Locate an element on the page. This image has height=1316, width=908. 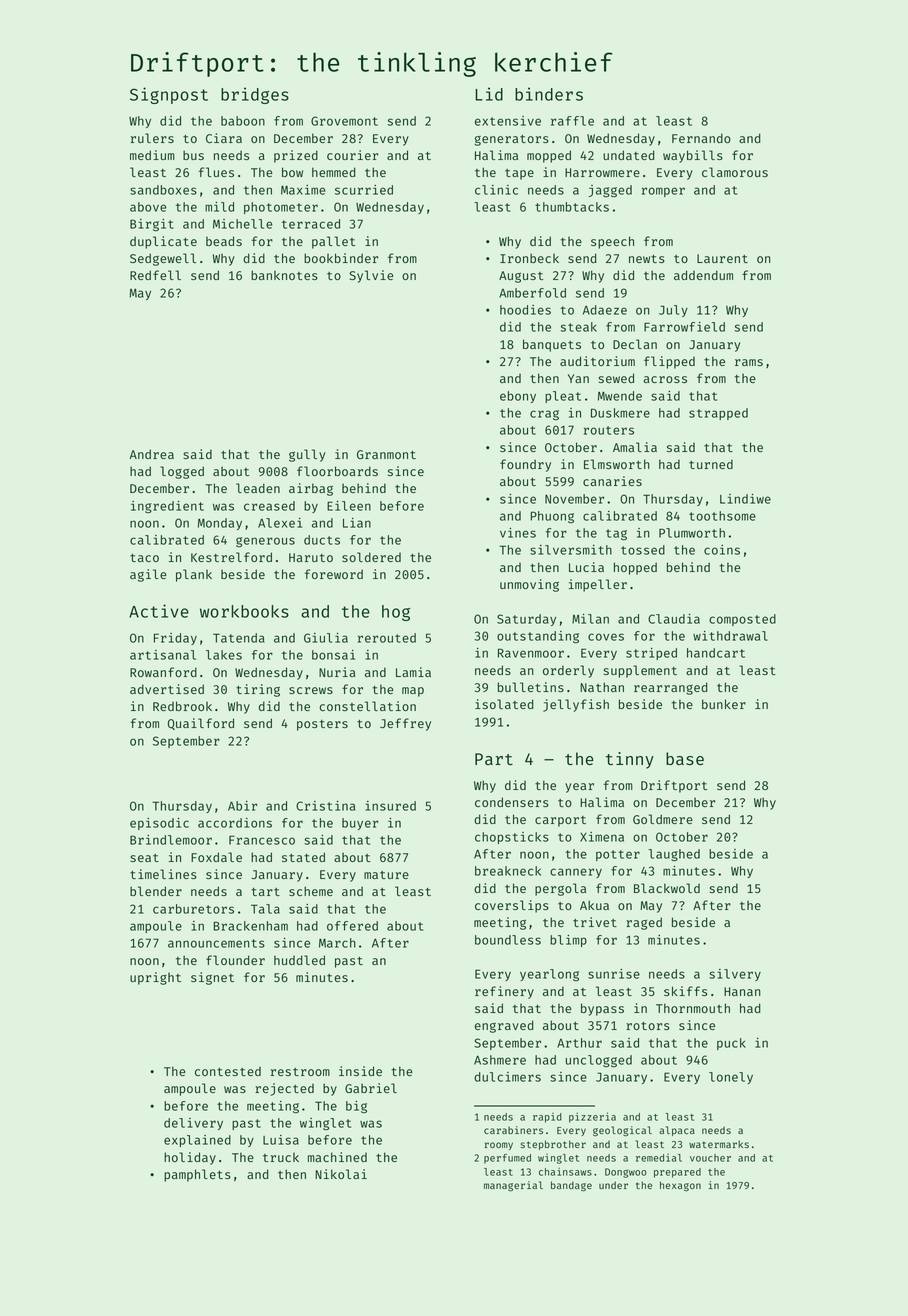
waybills is located at coordinates (693, 156).
